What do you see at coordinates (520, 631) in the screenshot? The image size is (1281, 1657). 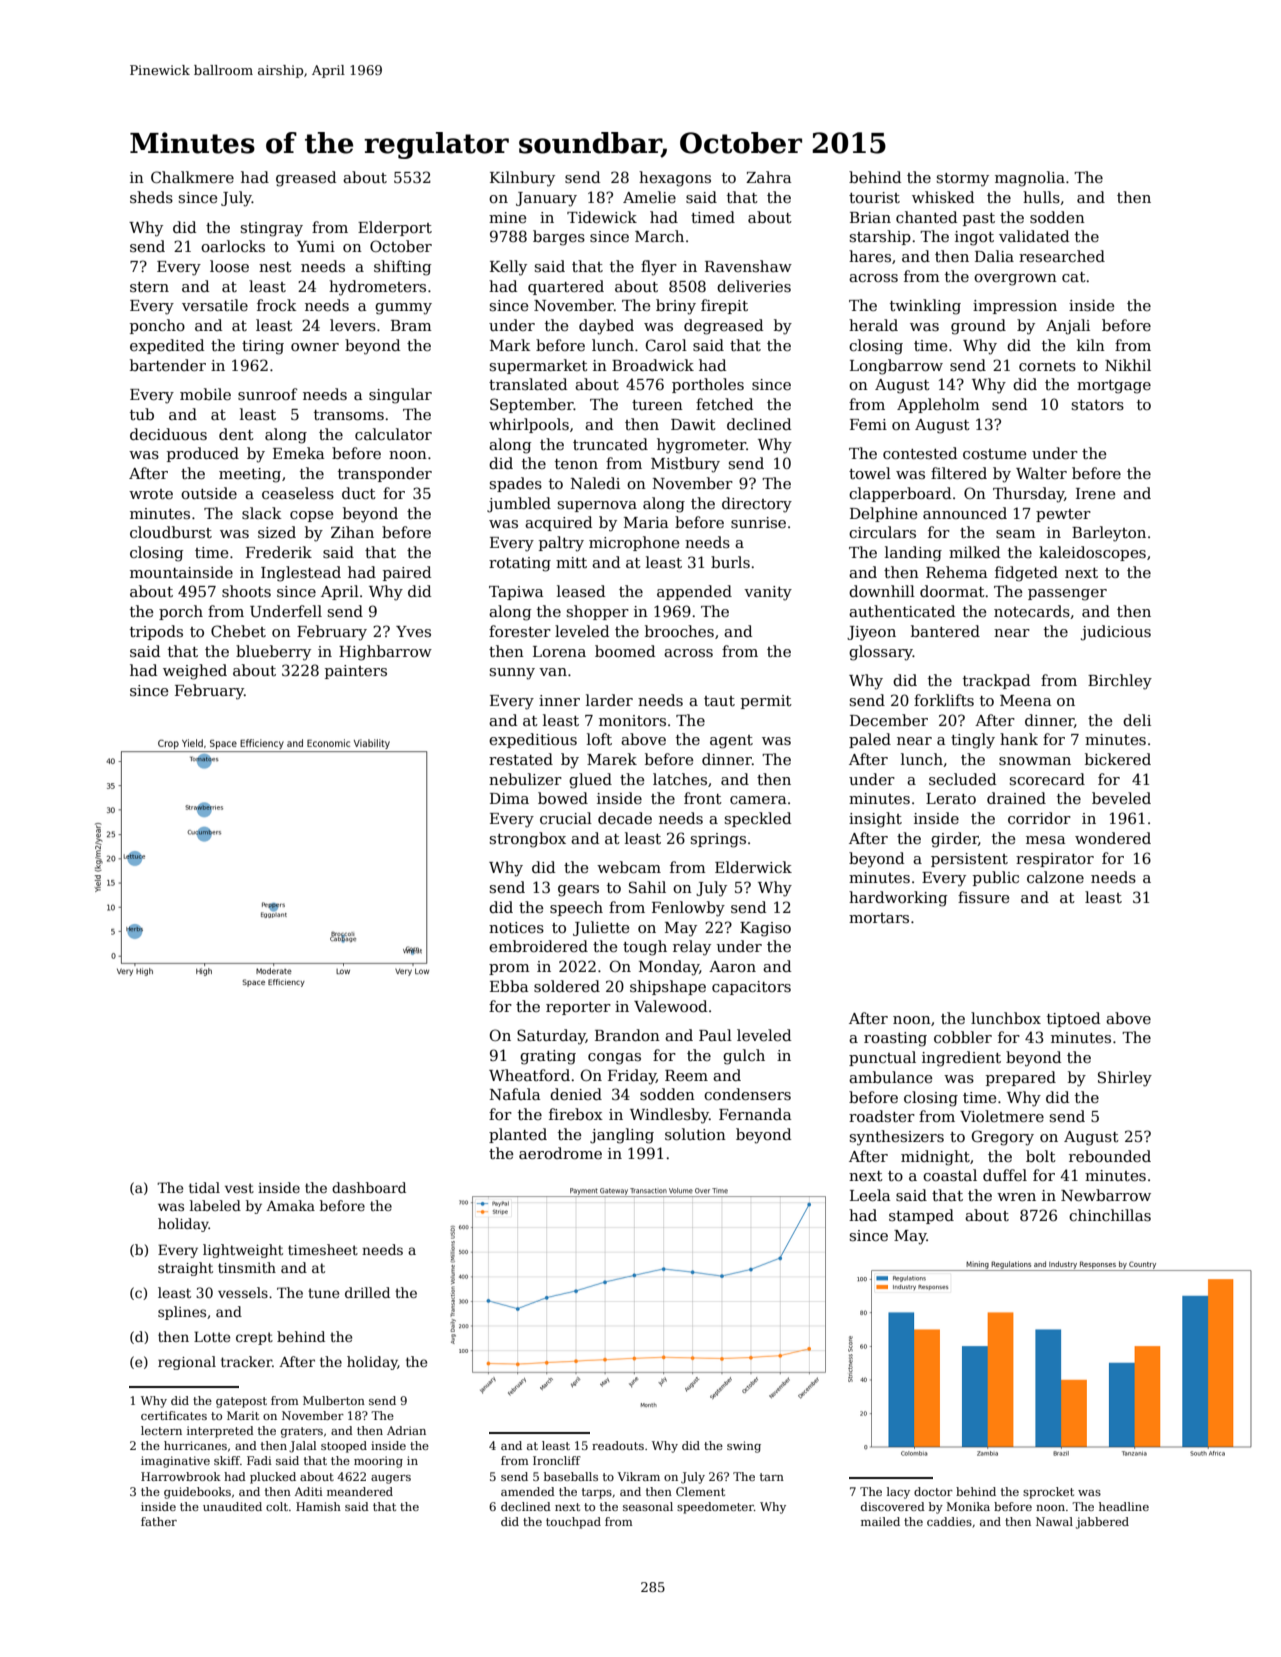 I see `forester` at bounding box center [520, 631].
